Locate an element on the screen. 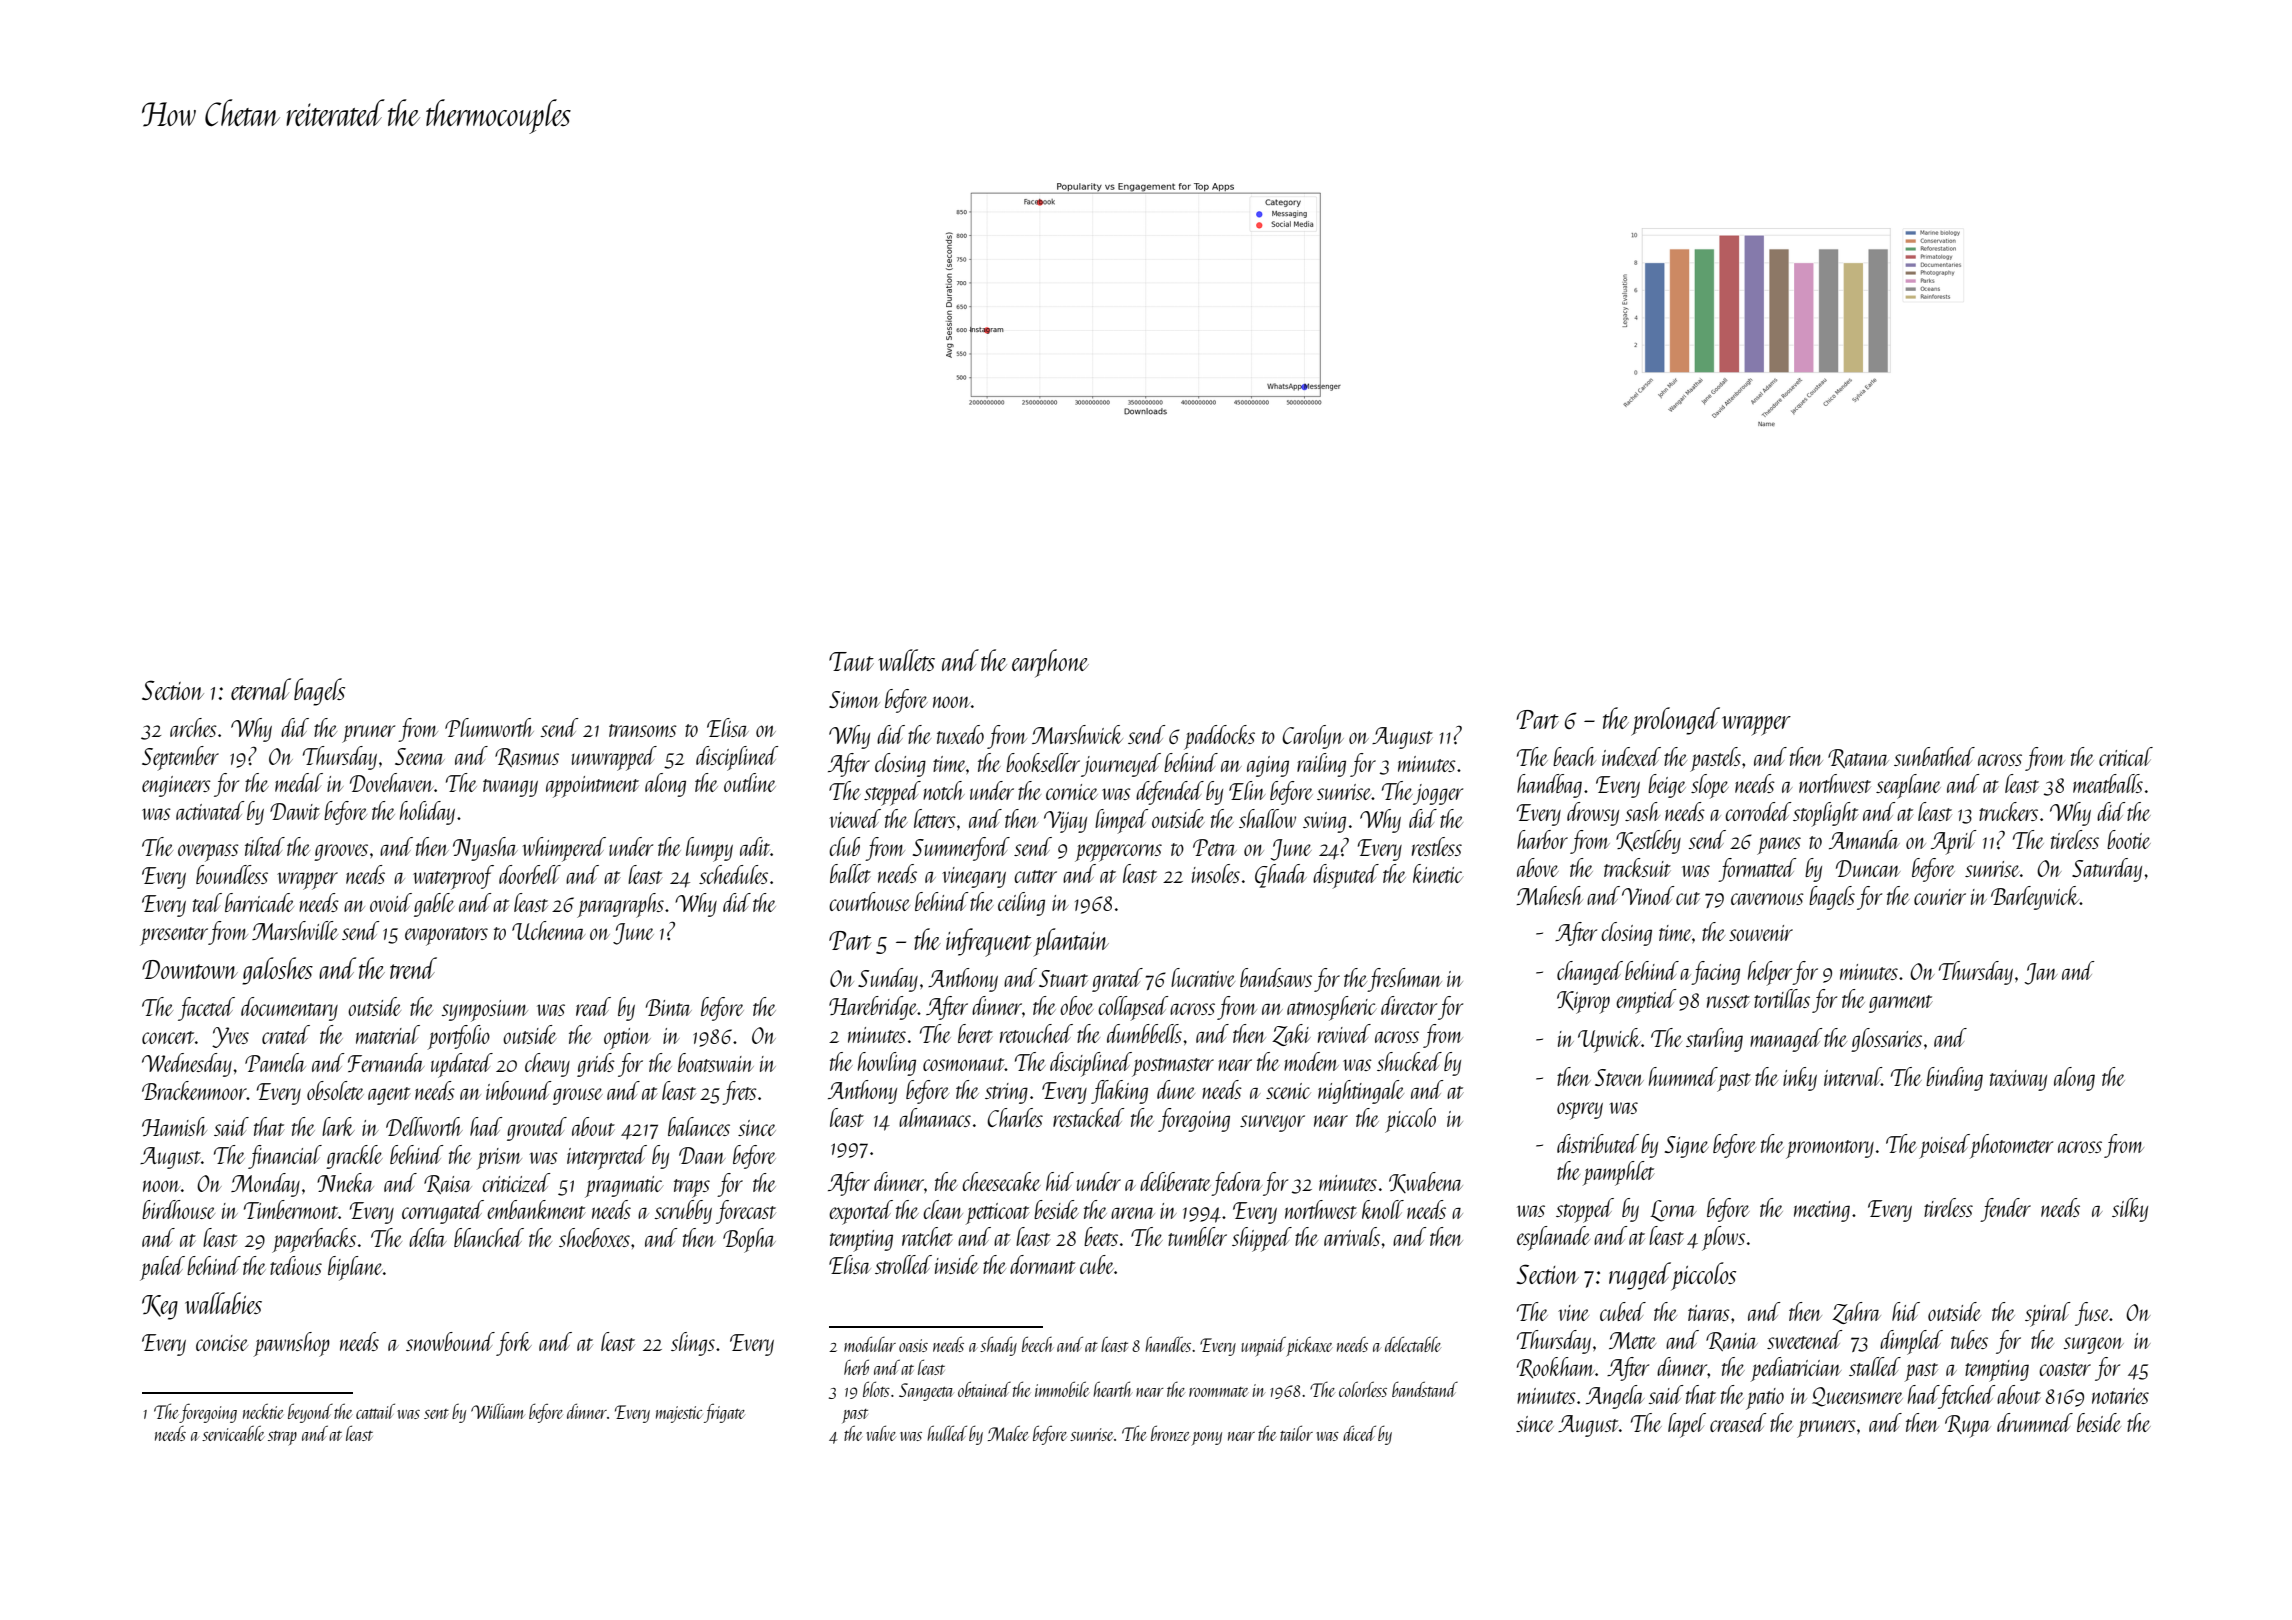 The width and height of the screenshot is (2292, 1620). drummed is located at coordinates (2035, 1422).
